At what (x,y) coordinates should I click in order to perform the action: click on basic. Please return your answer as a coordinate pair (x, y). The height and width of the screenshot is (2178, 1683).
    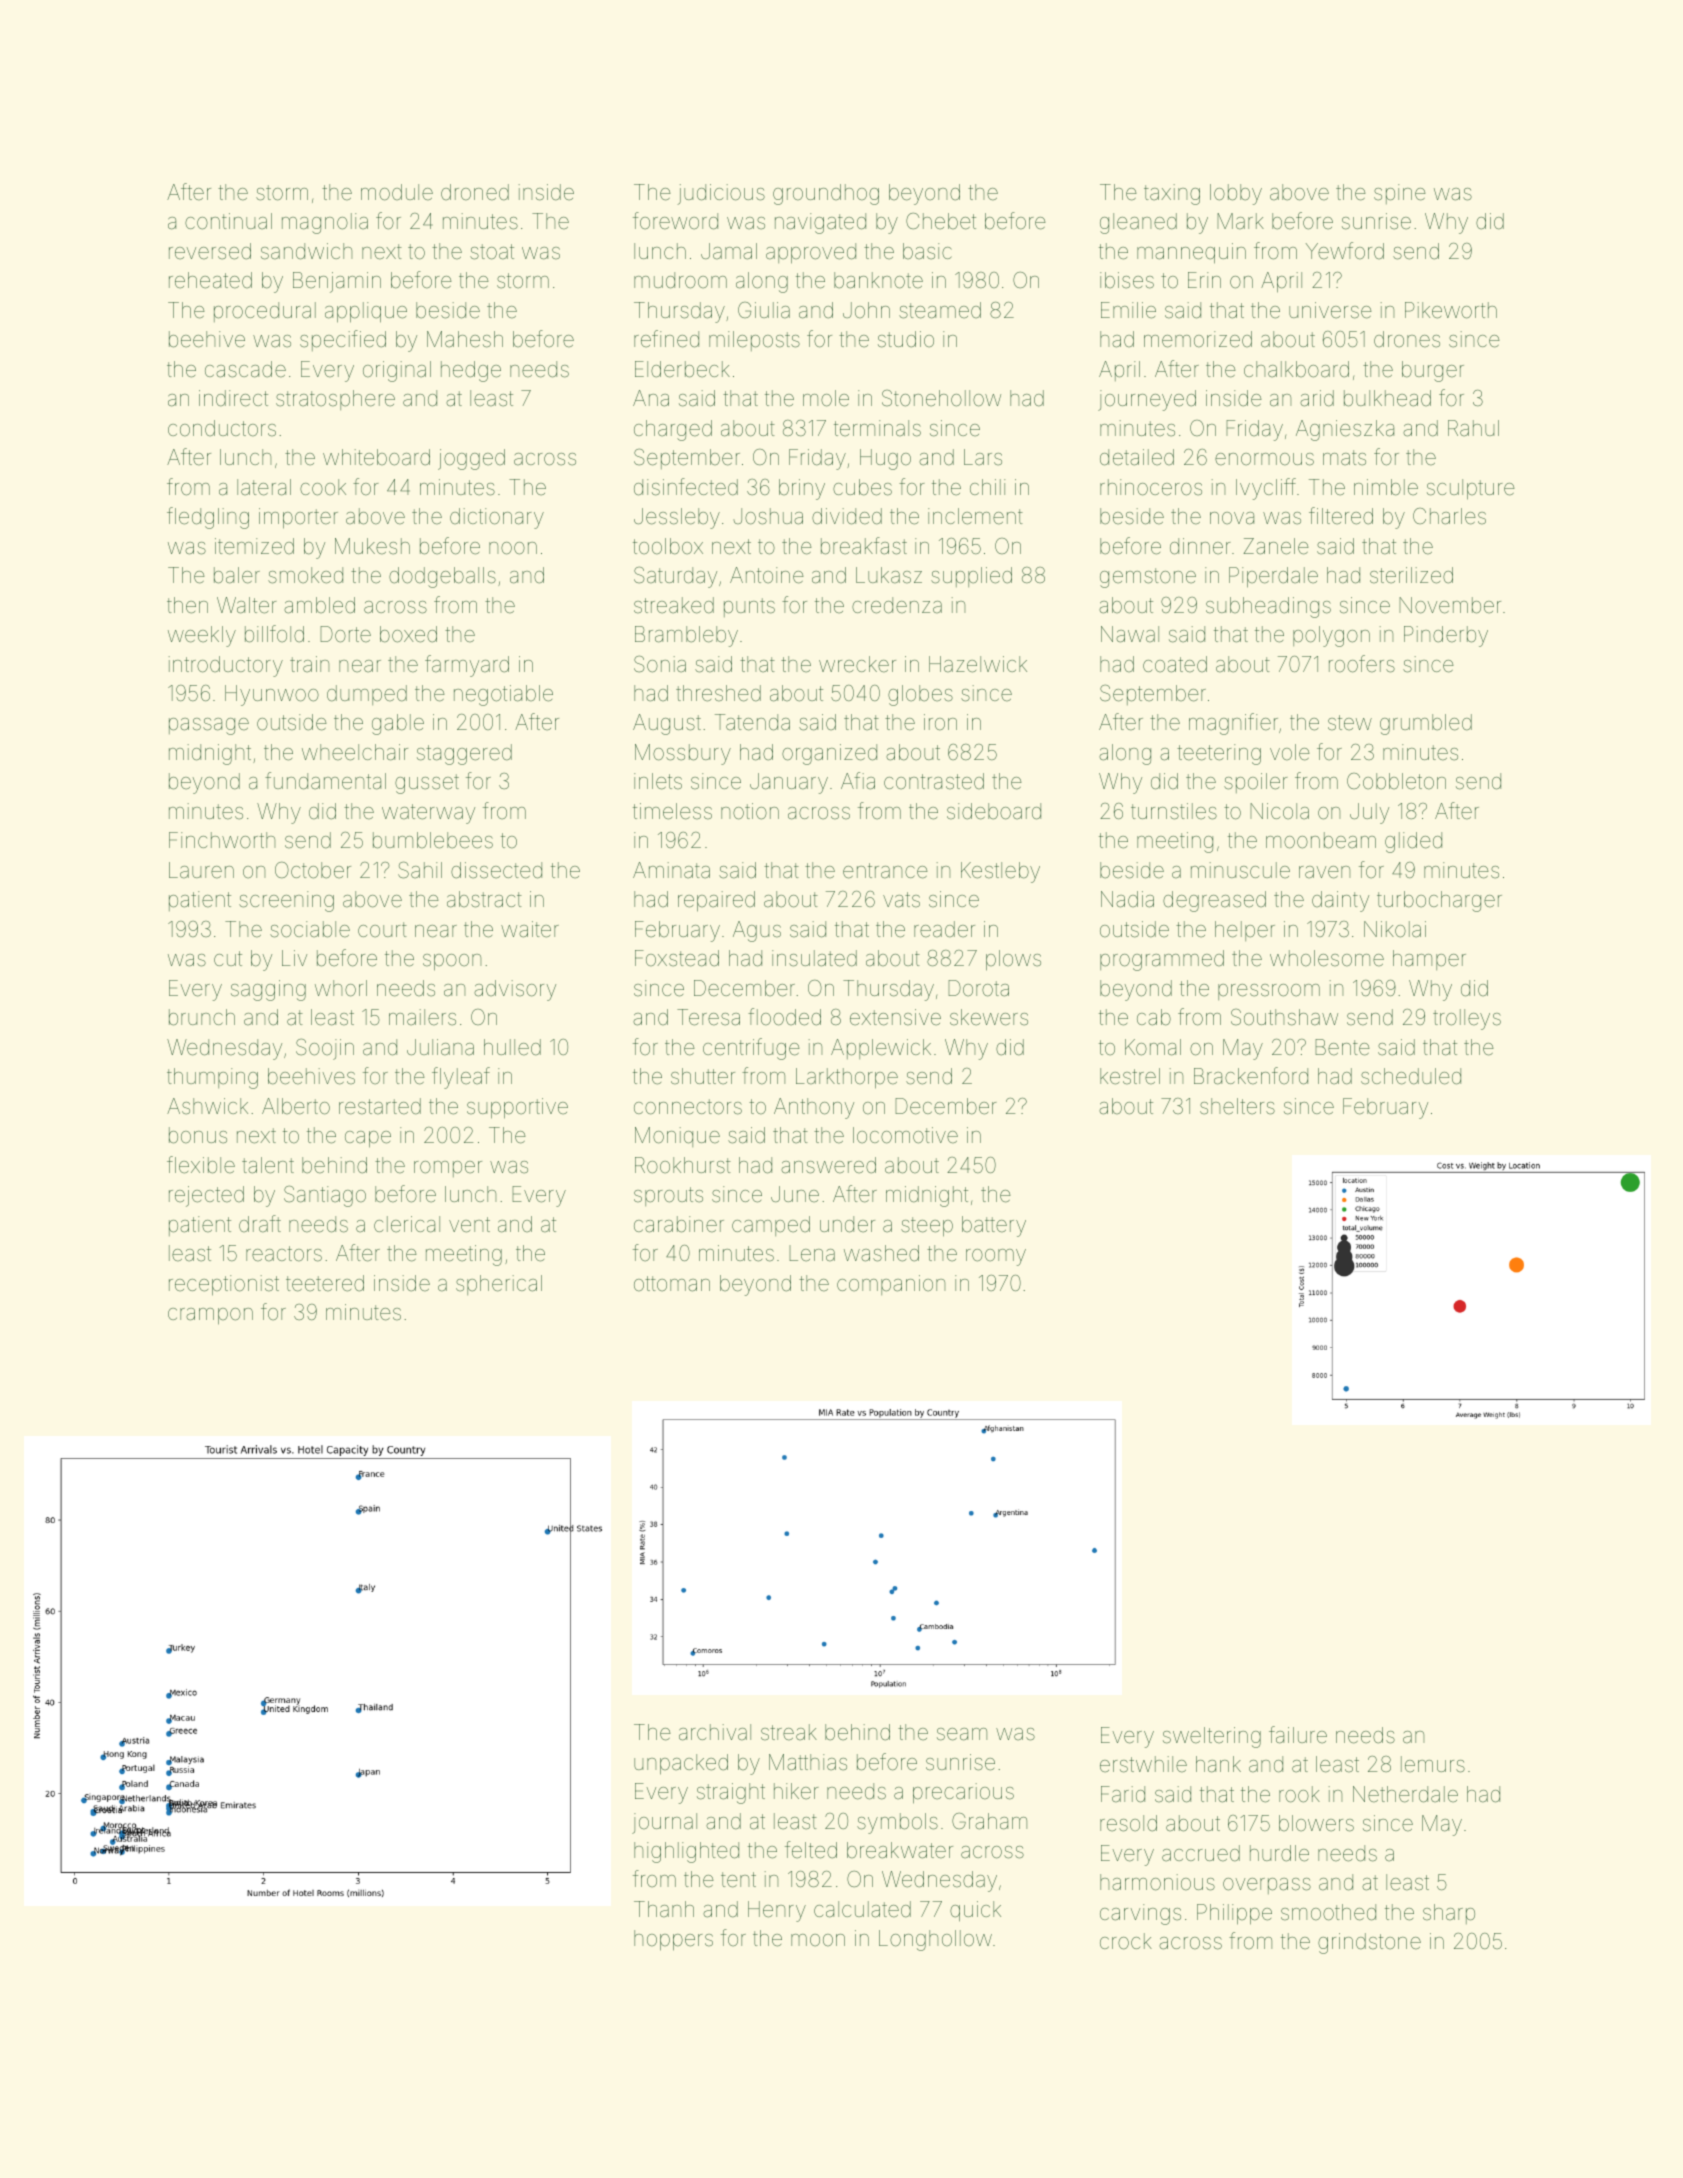
    Looking at the image, I should click on (927, 251).
